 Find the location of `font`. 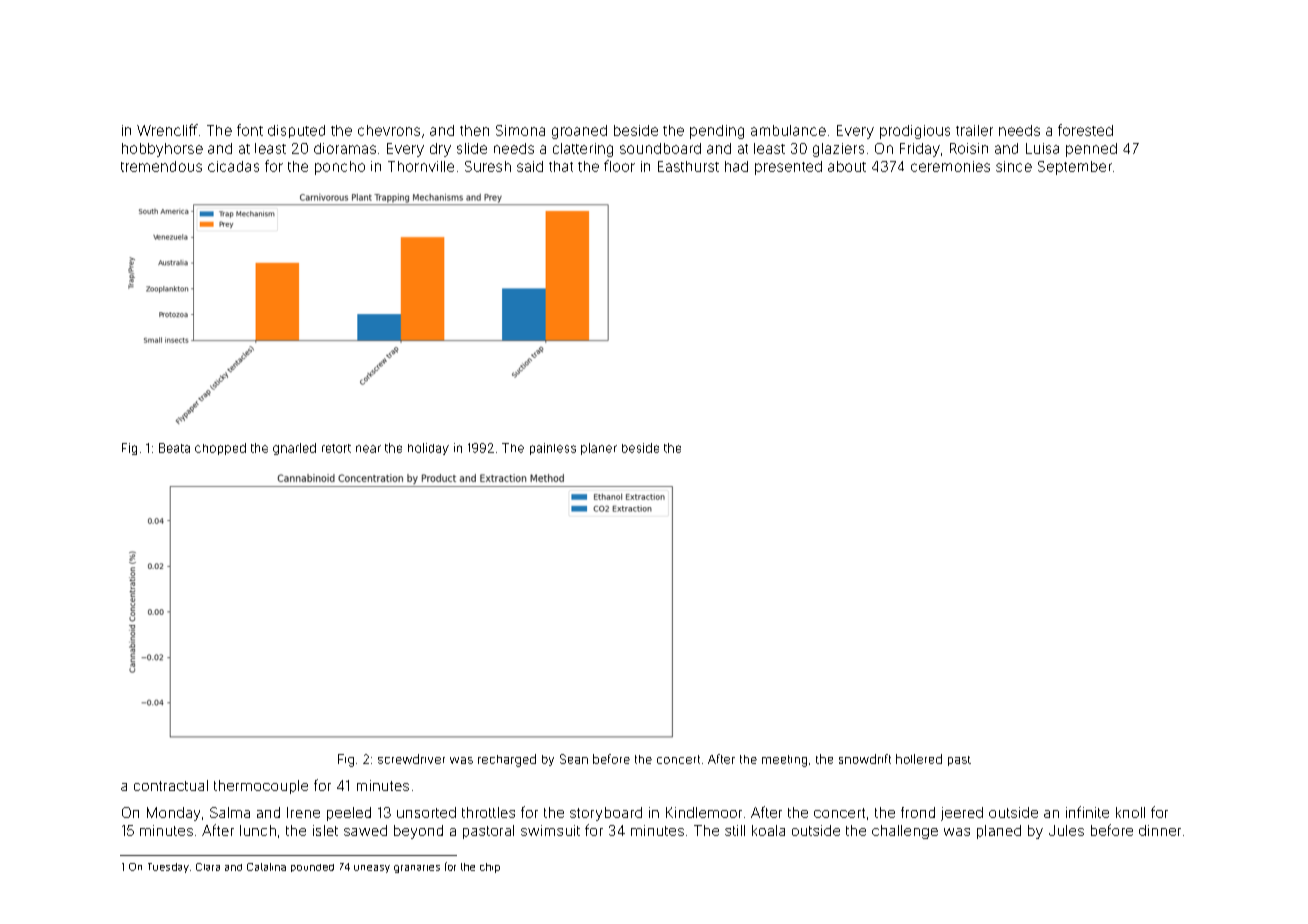

font is located at coordinates (250, 130).
